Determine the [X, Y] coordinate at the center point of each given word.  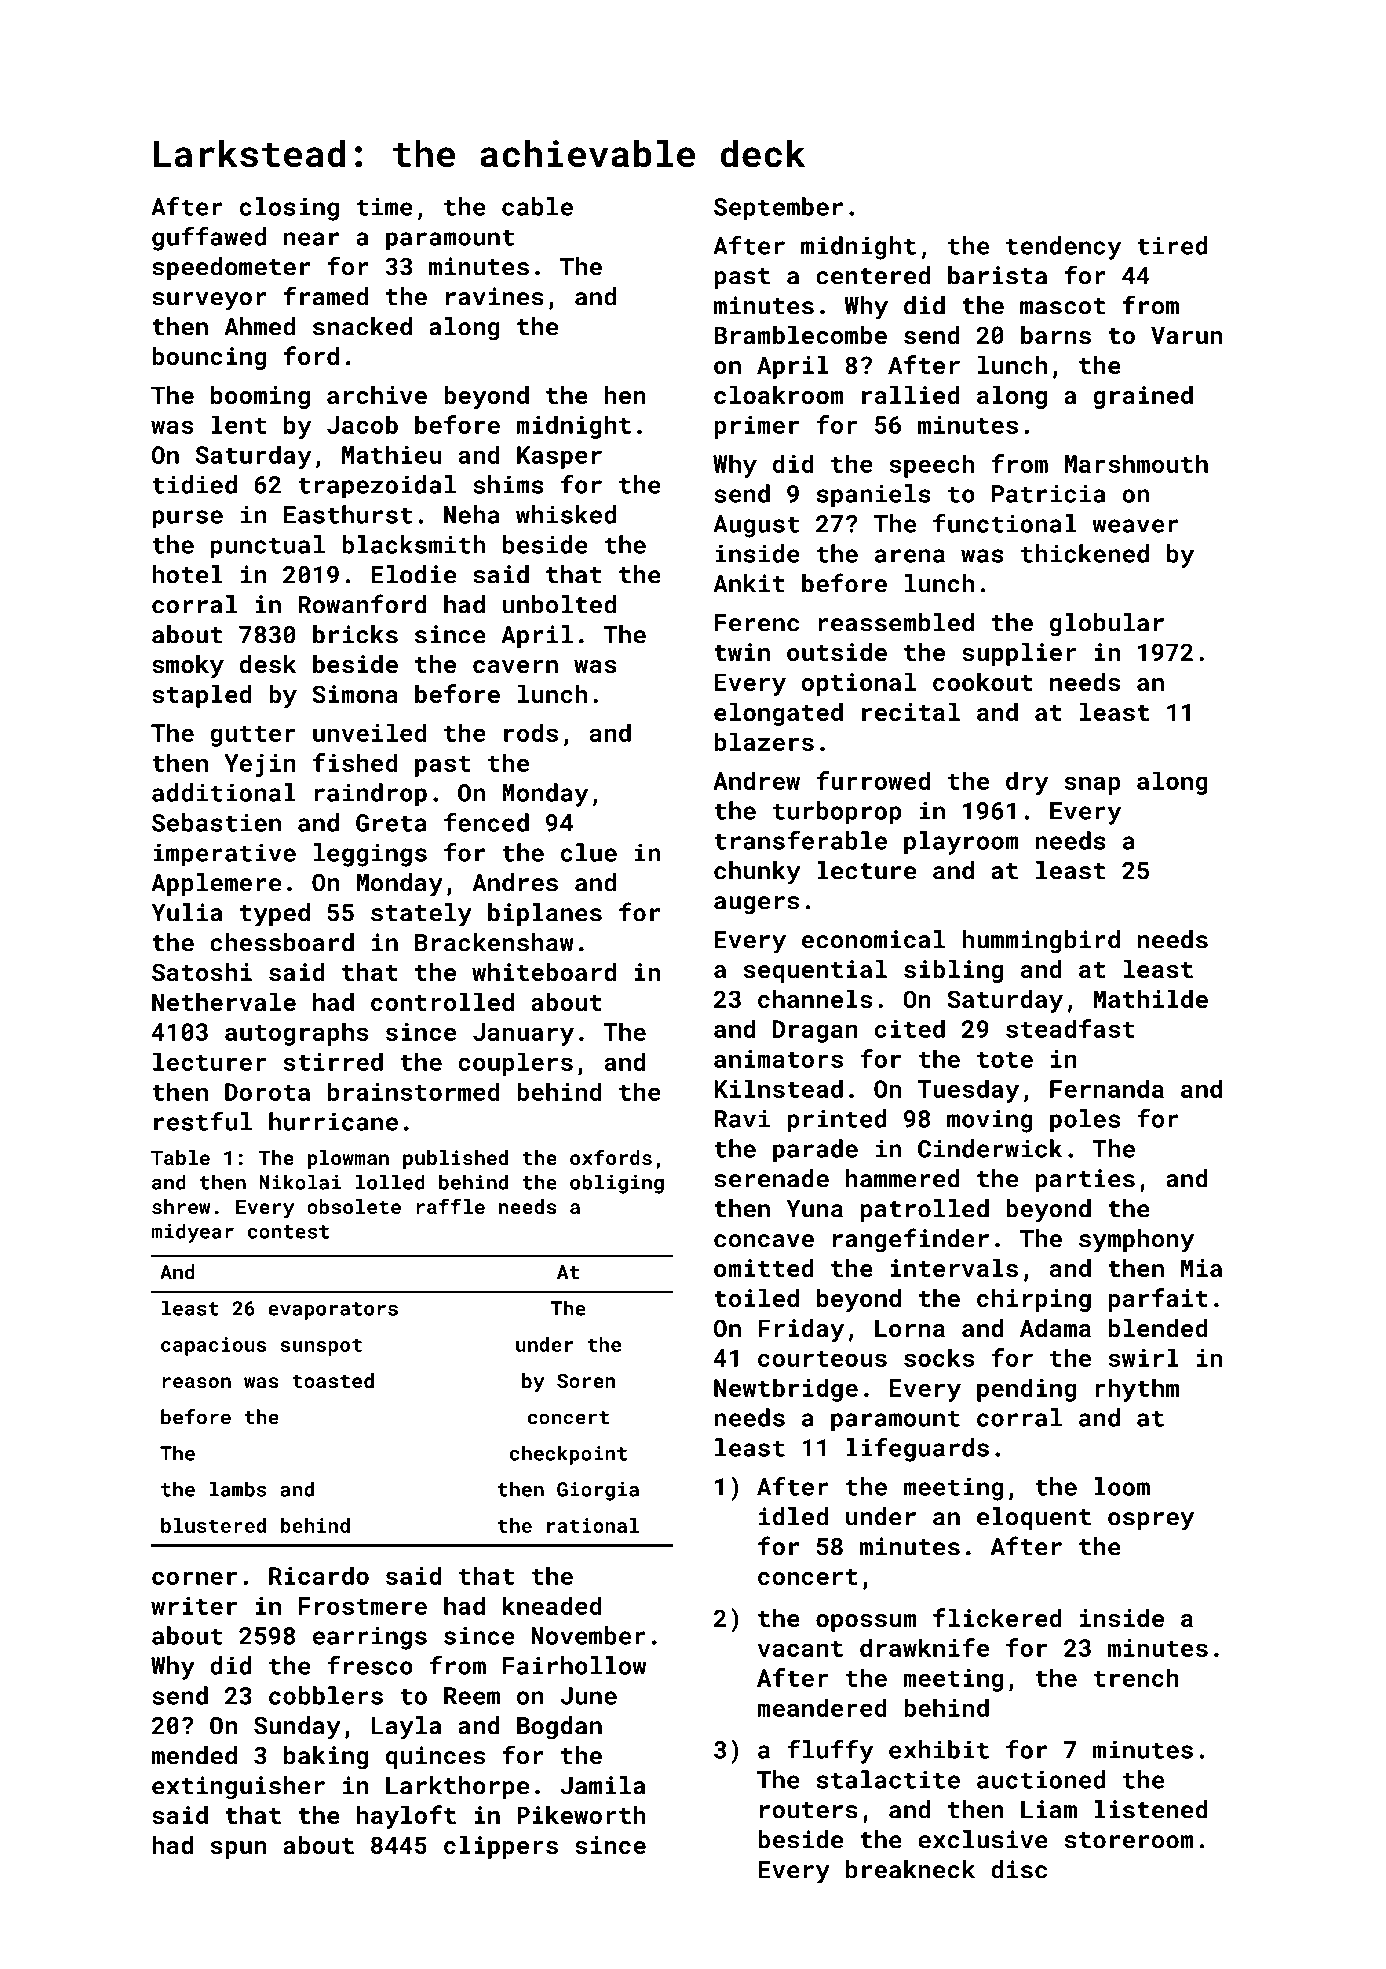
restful [203, 1121]
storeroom [1129, 1840]
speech [931, 466]
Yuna [814, 1209]
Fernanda [1107, 1088]
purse [187, 519]
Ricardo [319, 1575]
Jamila [603, 1785]
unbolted [559, 604]
